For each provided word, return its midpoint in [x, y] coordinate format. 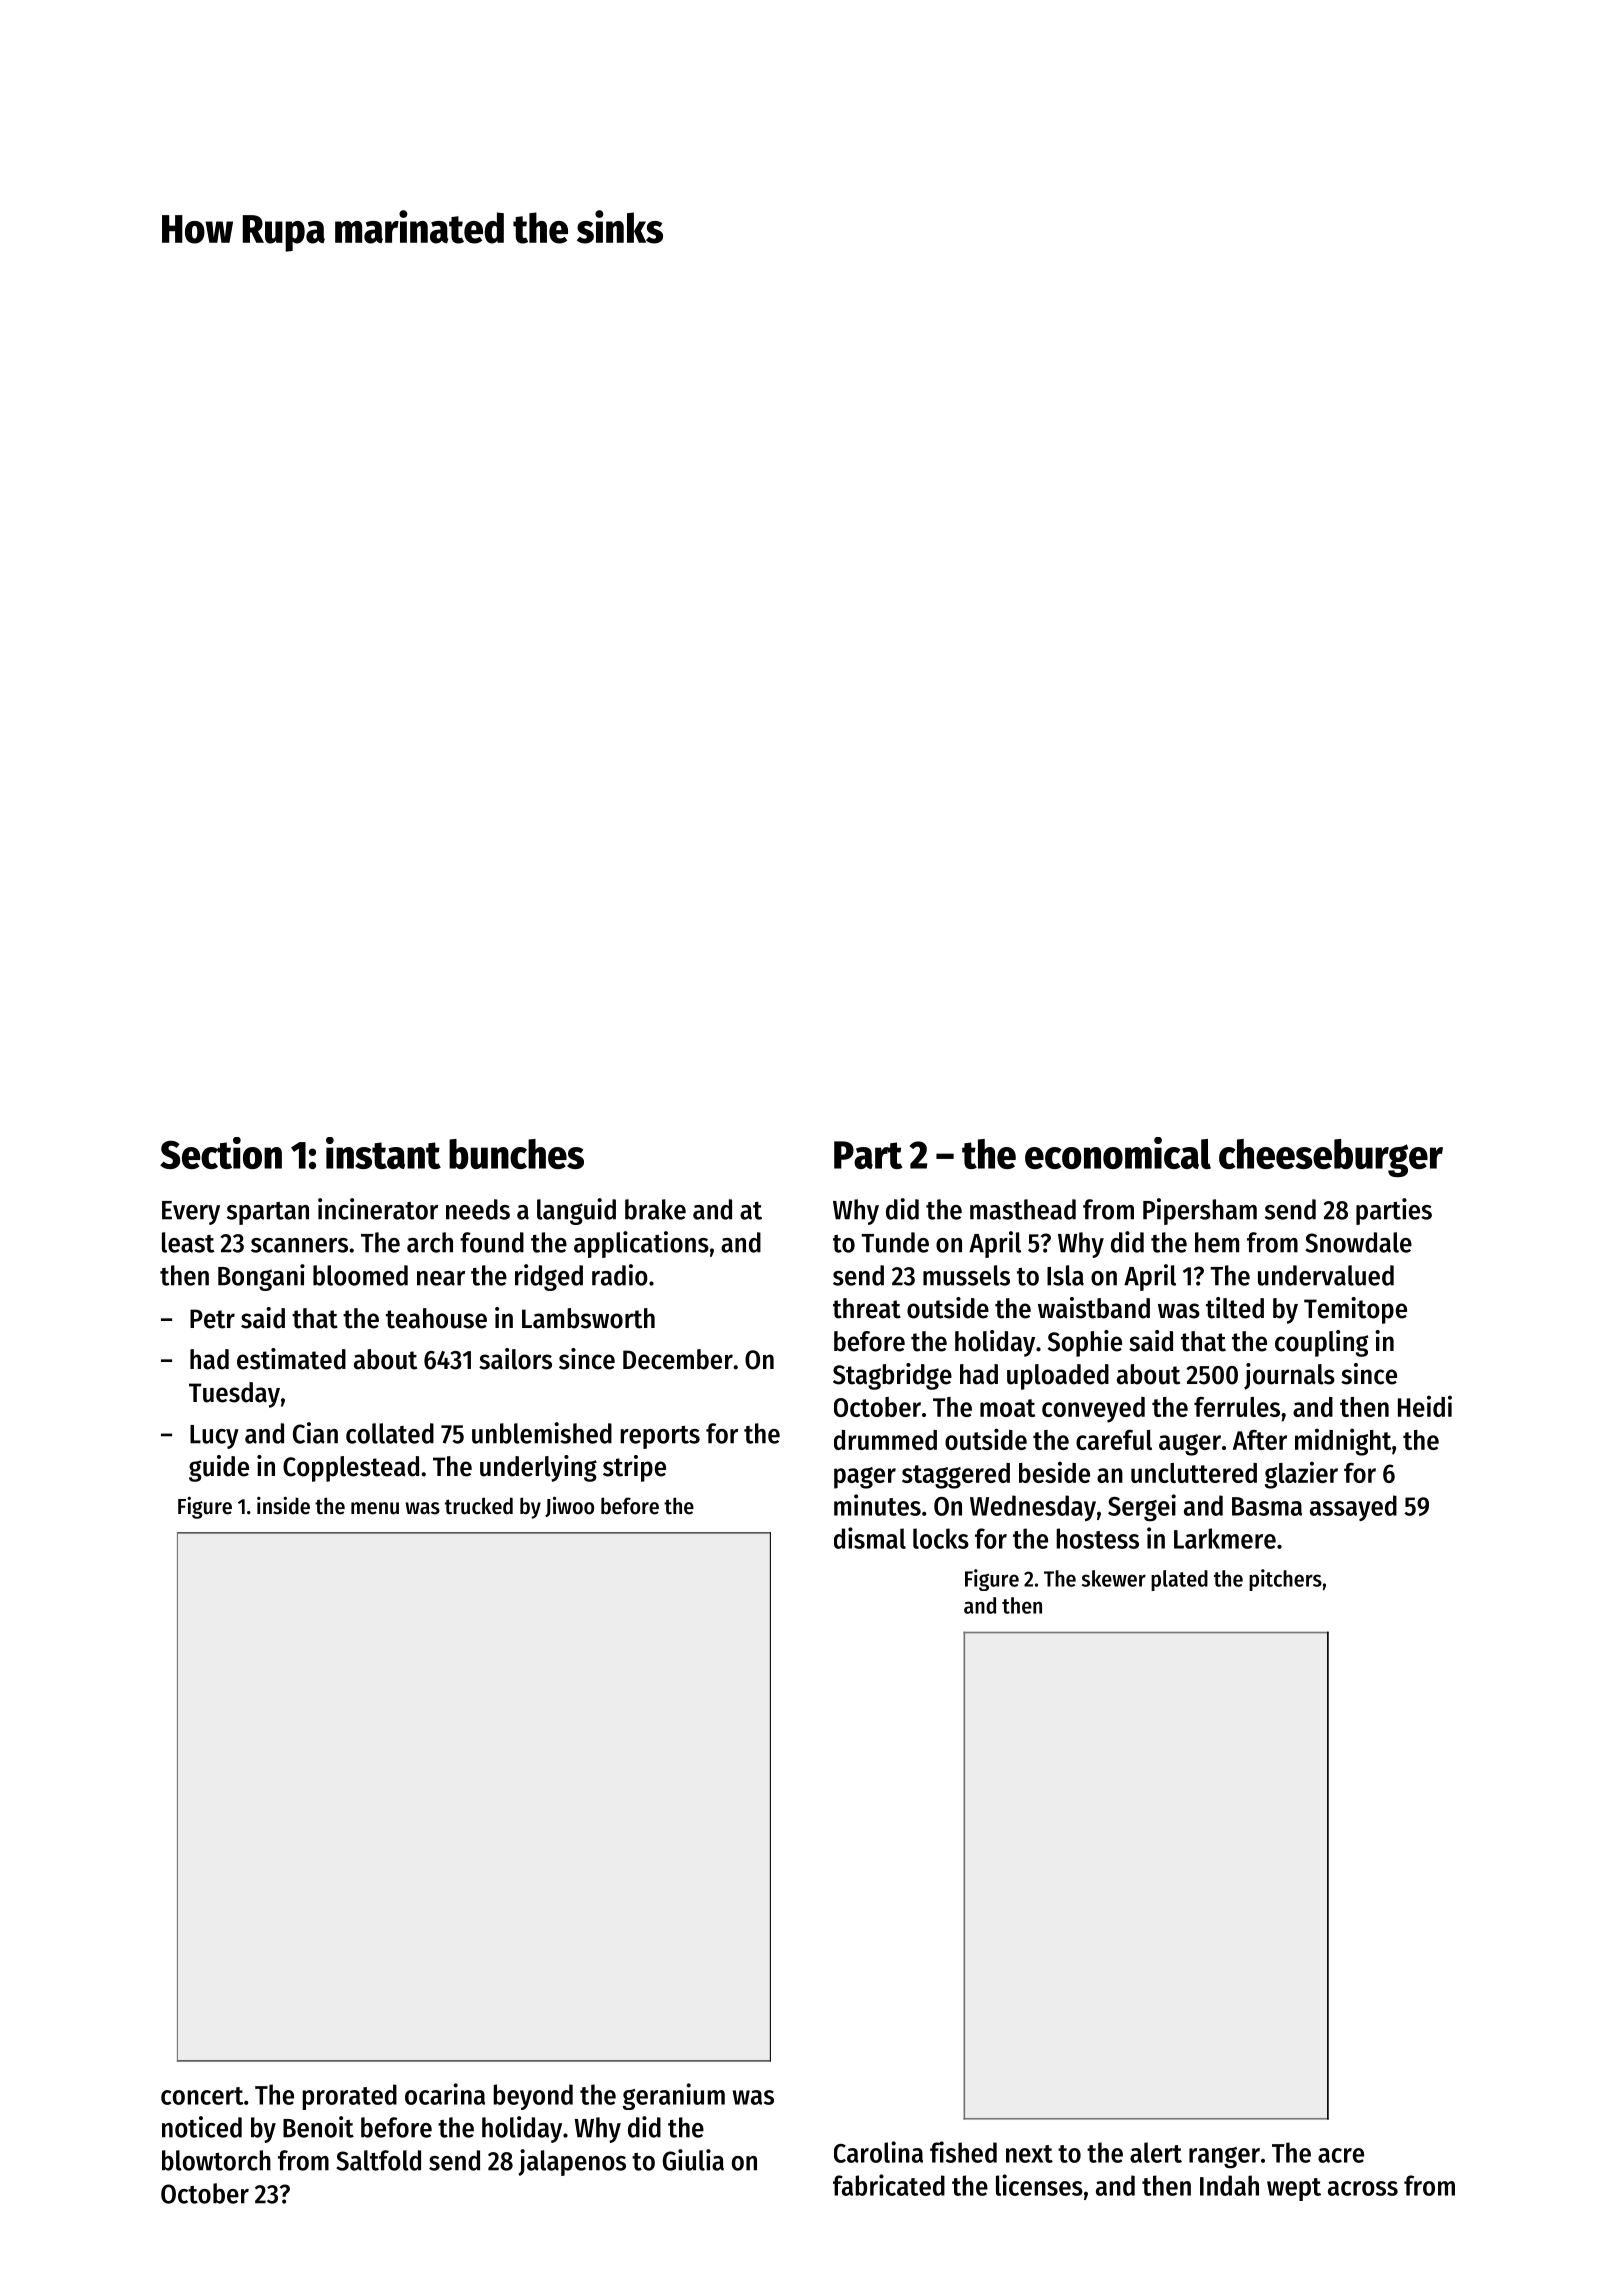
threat [867, 1308]
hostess [1097, 1538]
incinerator [378, 1209]
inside [283, 1506]
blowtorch [216, 2160]
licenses [1039, 2185]
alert [1156, 2152]
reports [660, 1437]
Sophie [1085, 1343]
